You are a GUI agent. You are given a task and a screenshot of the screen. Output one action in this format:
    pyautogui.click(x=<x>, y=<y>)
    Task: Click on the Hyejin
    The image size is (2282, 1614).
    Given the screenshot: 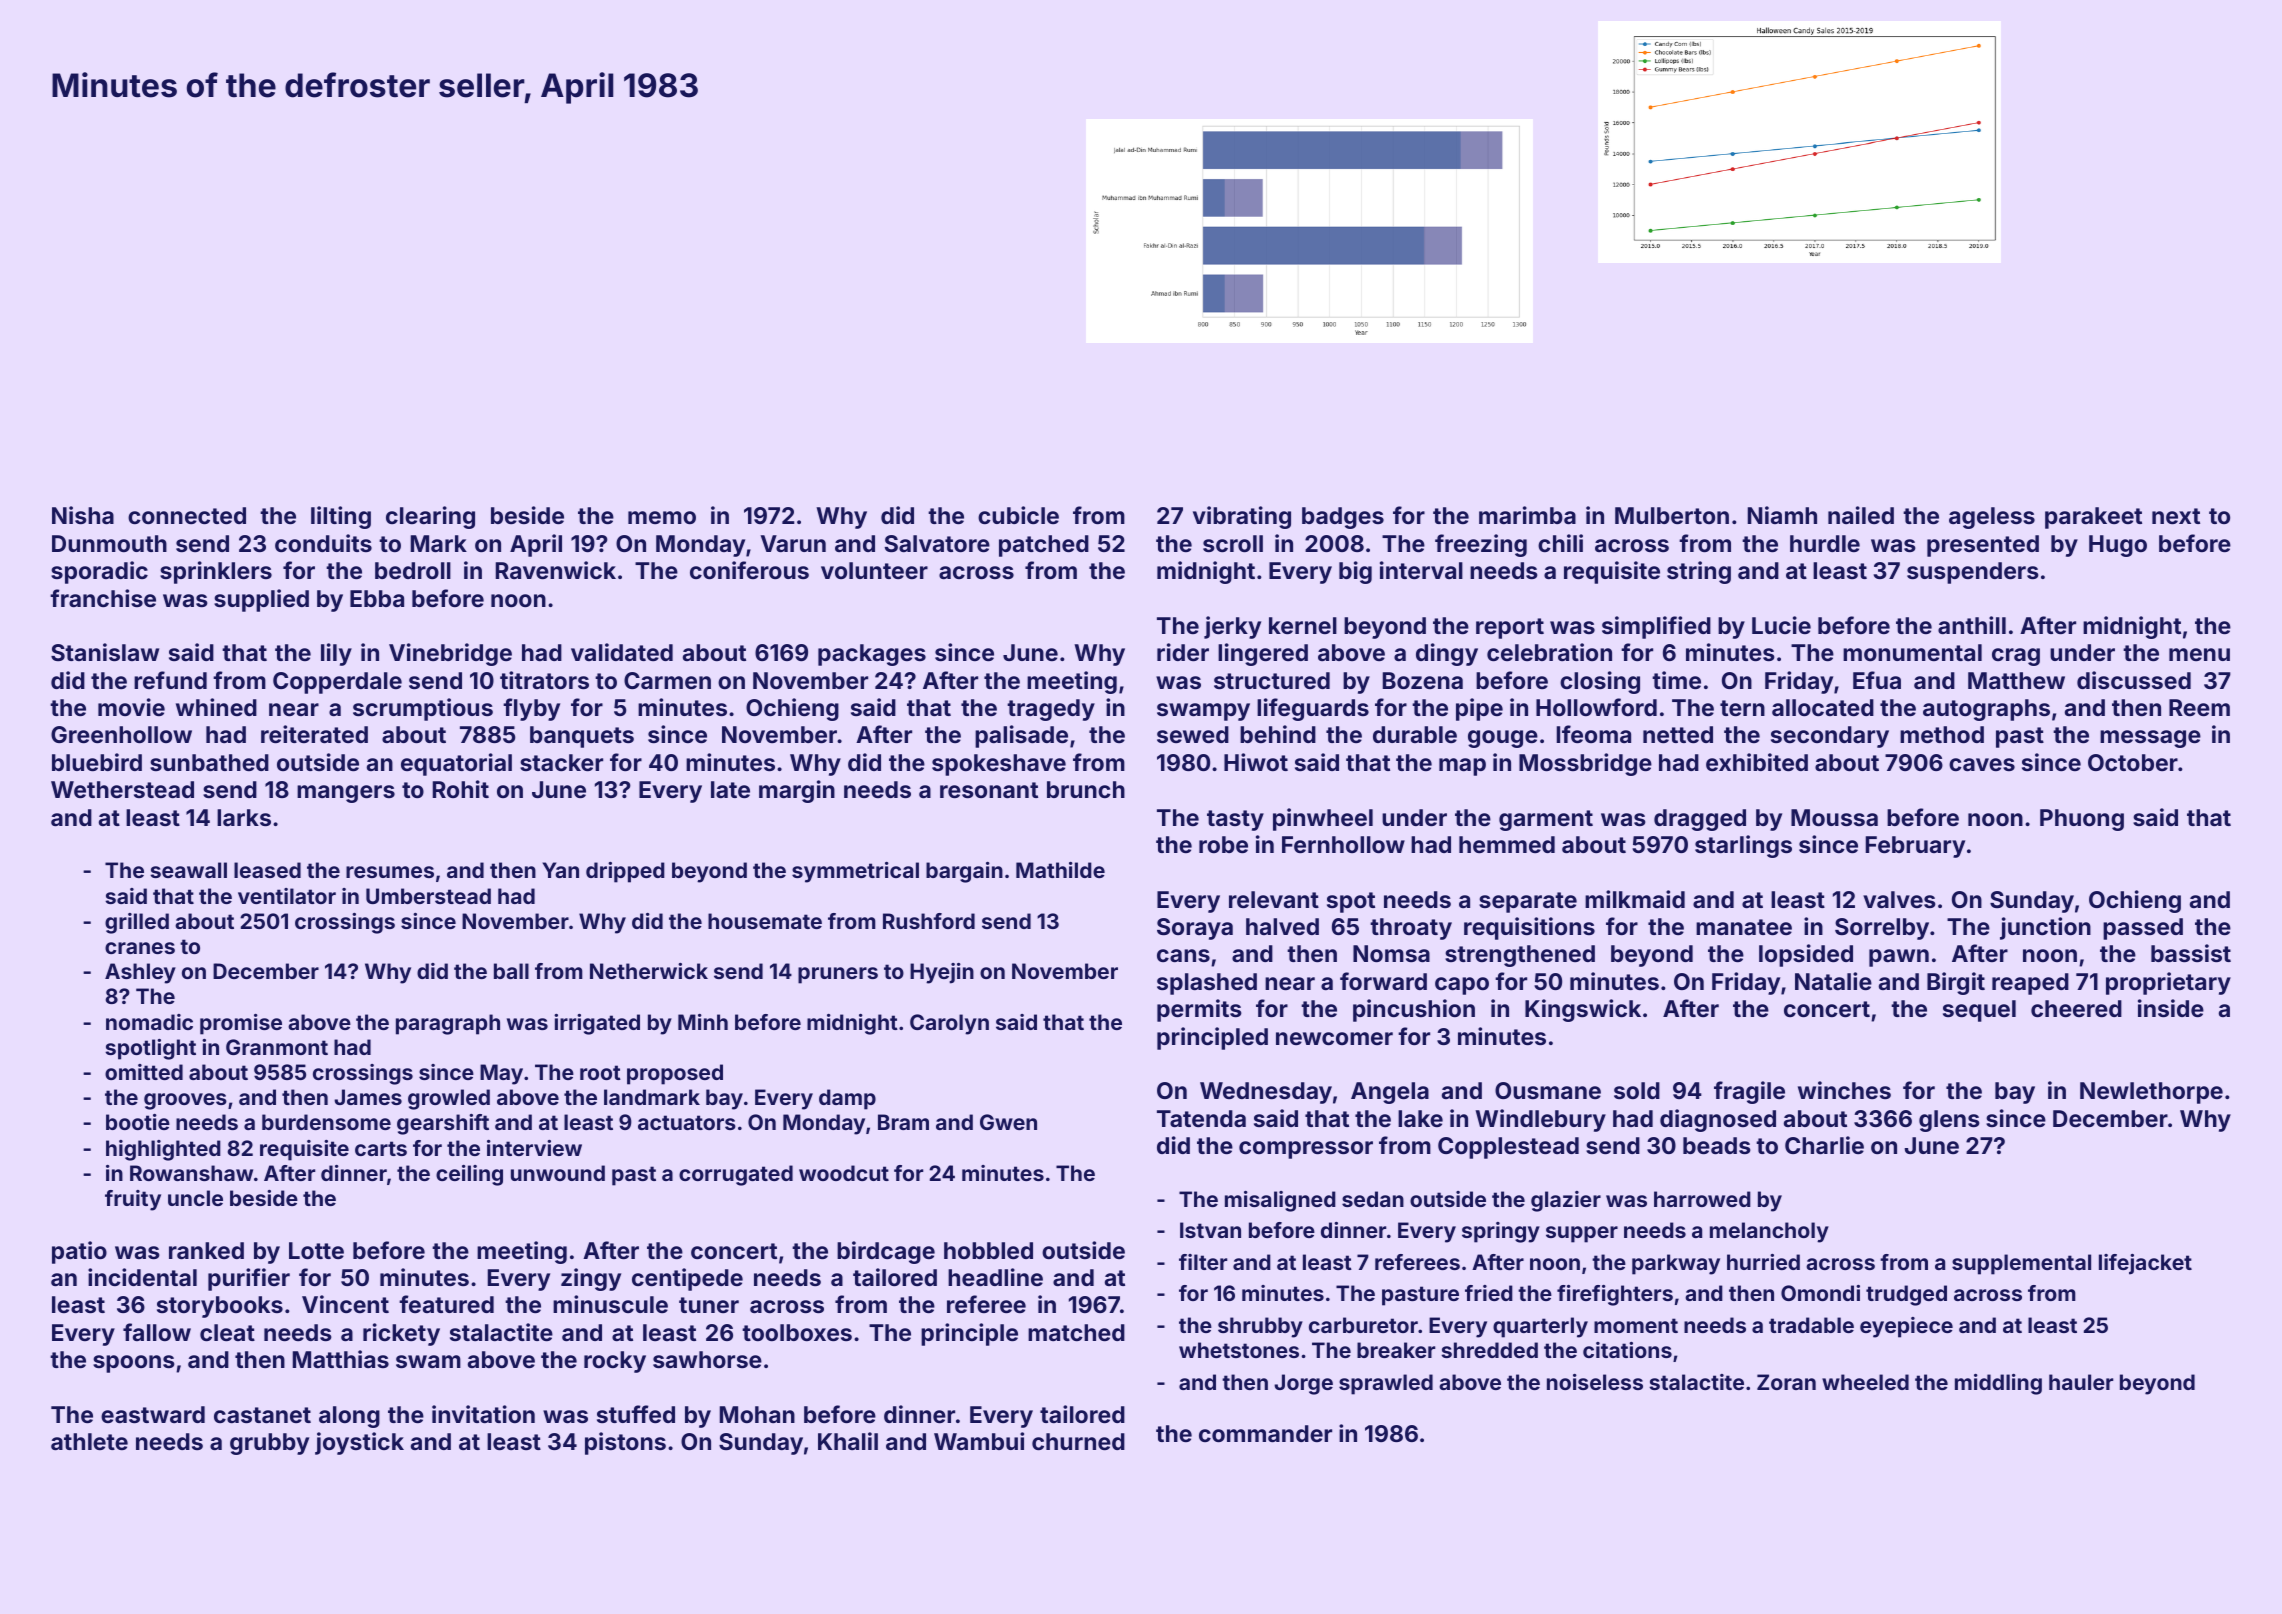 What is the action you would take?
    pyautogui.click(x=942, y=973)
